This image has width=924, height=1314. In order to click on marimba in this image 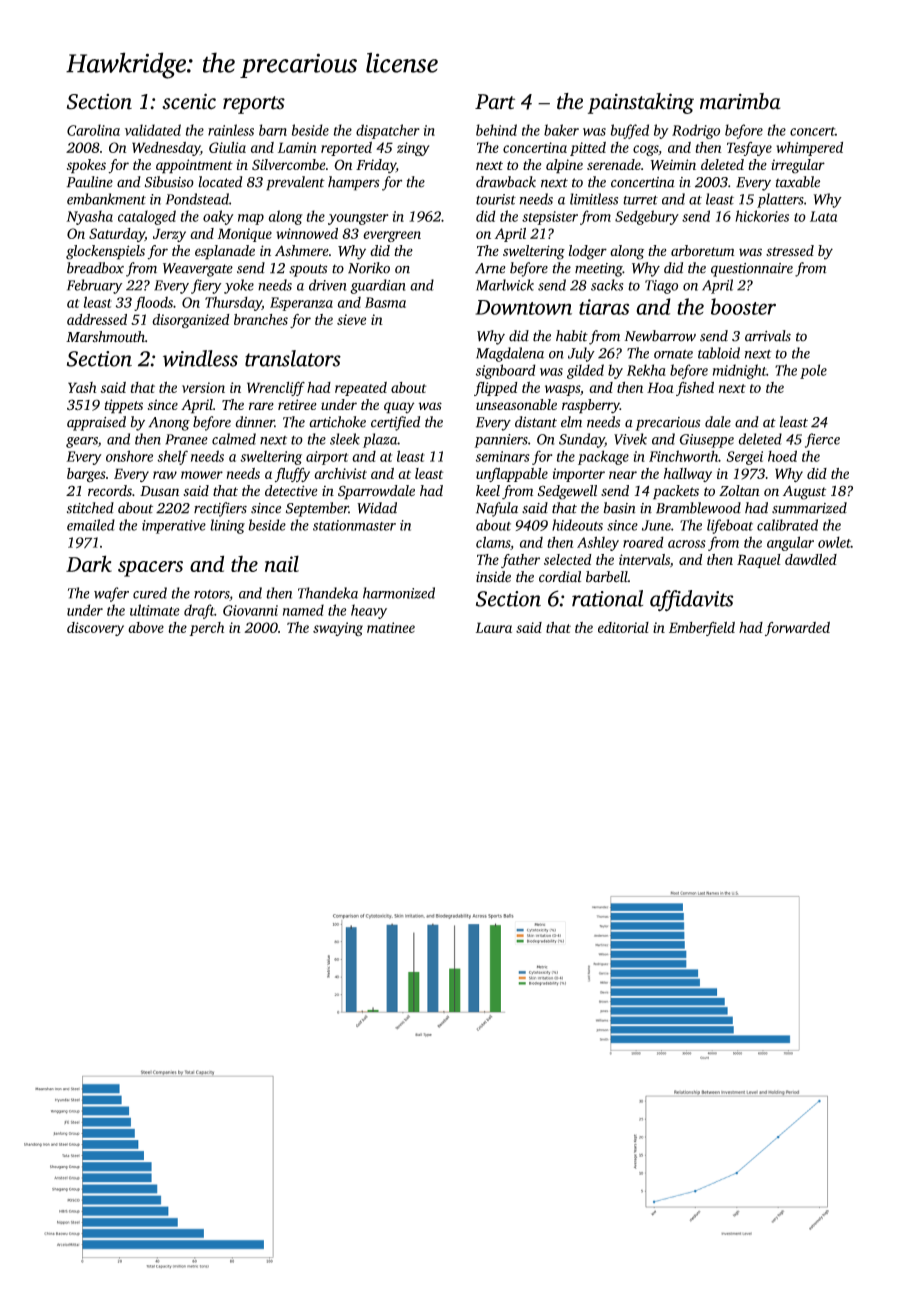, I will do `click(740, 101)`.
